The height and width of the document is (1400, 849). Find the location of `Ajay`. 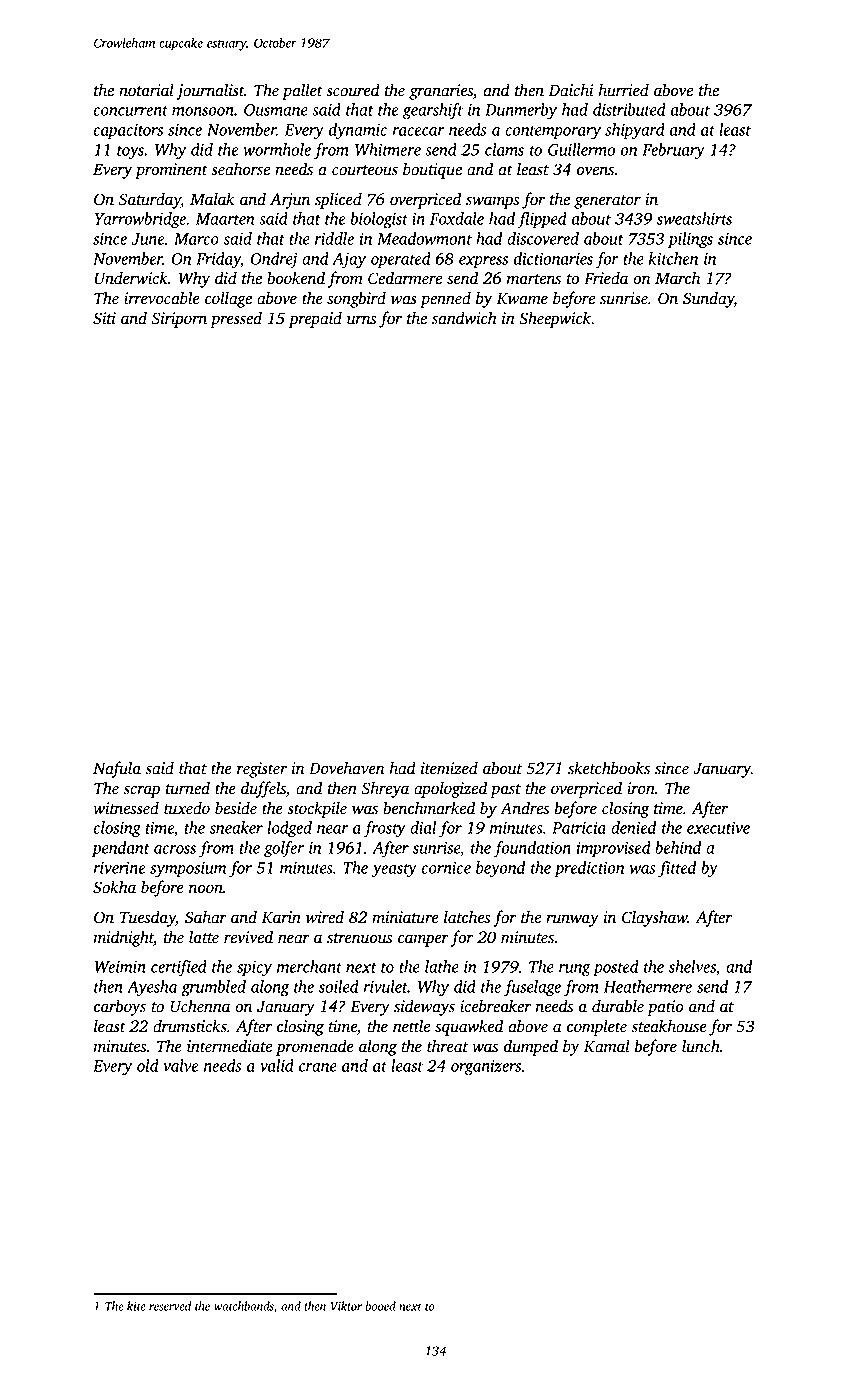

Ajay is located at coordinates (349, 261).
